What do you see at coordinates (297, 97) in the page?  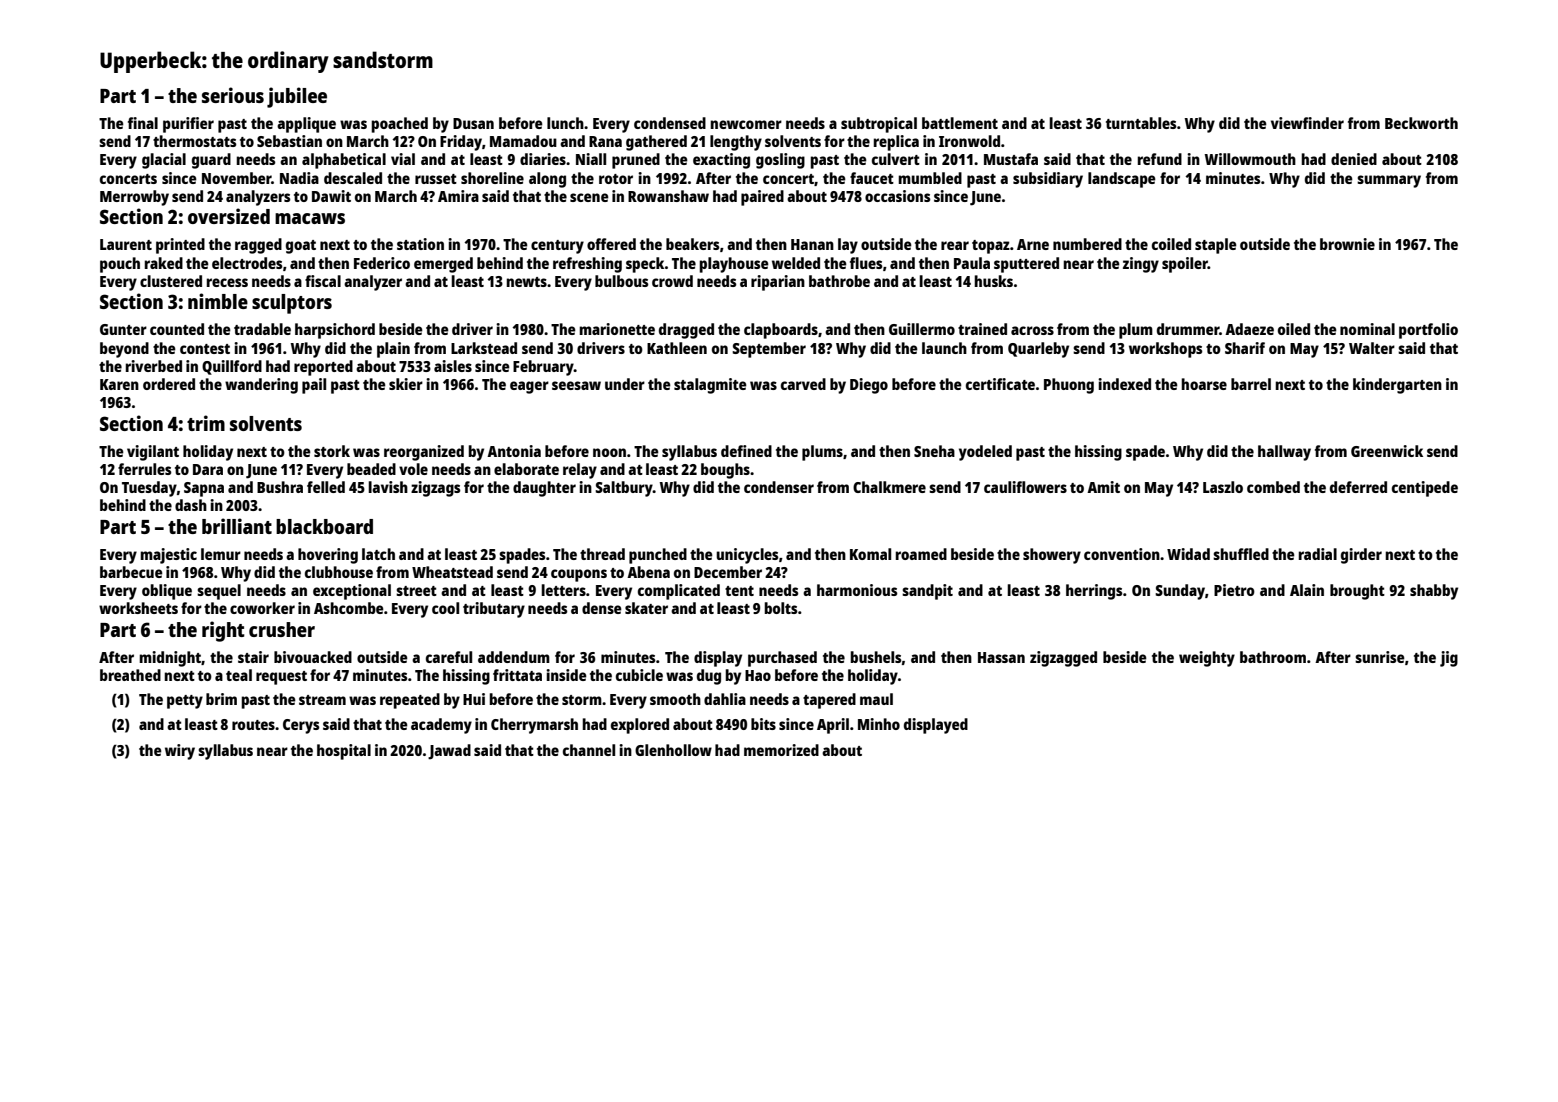 I see `jubilee` at bounding box center [297, 97].
